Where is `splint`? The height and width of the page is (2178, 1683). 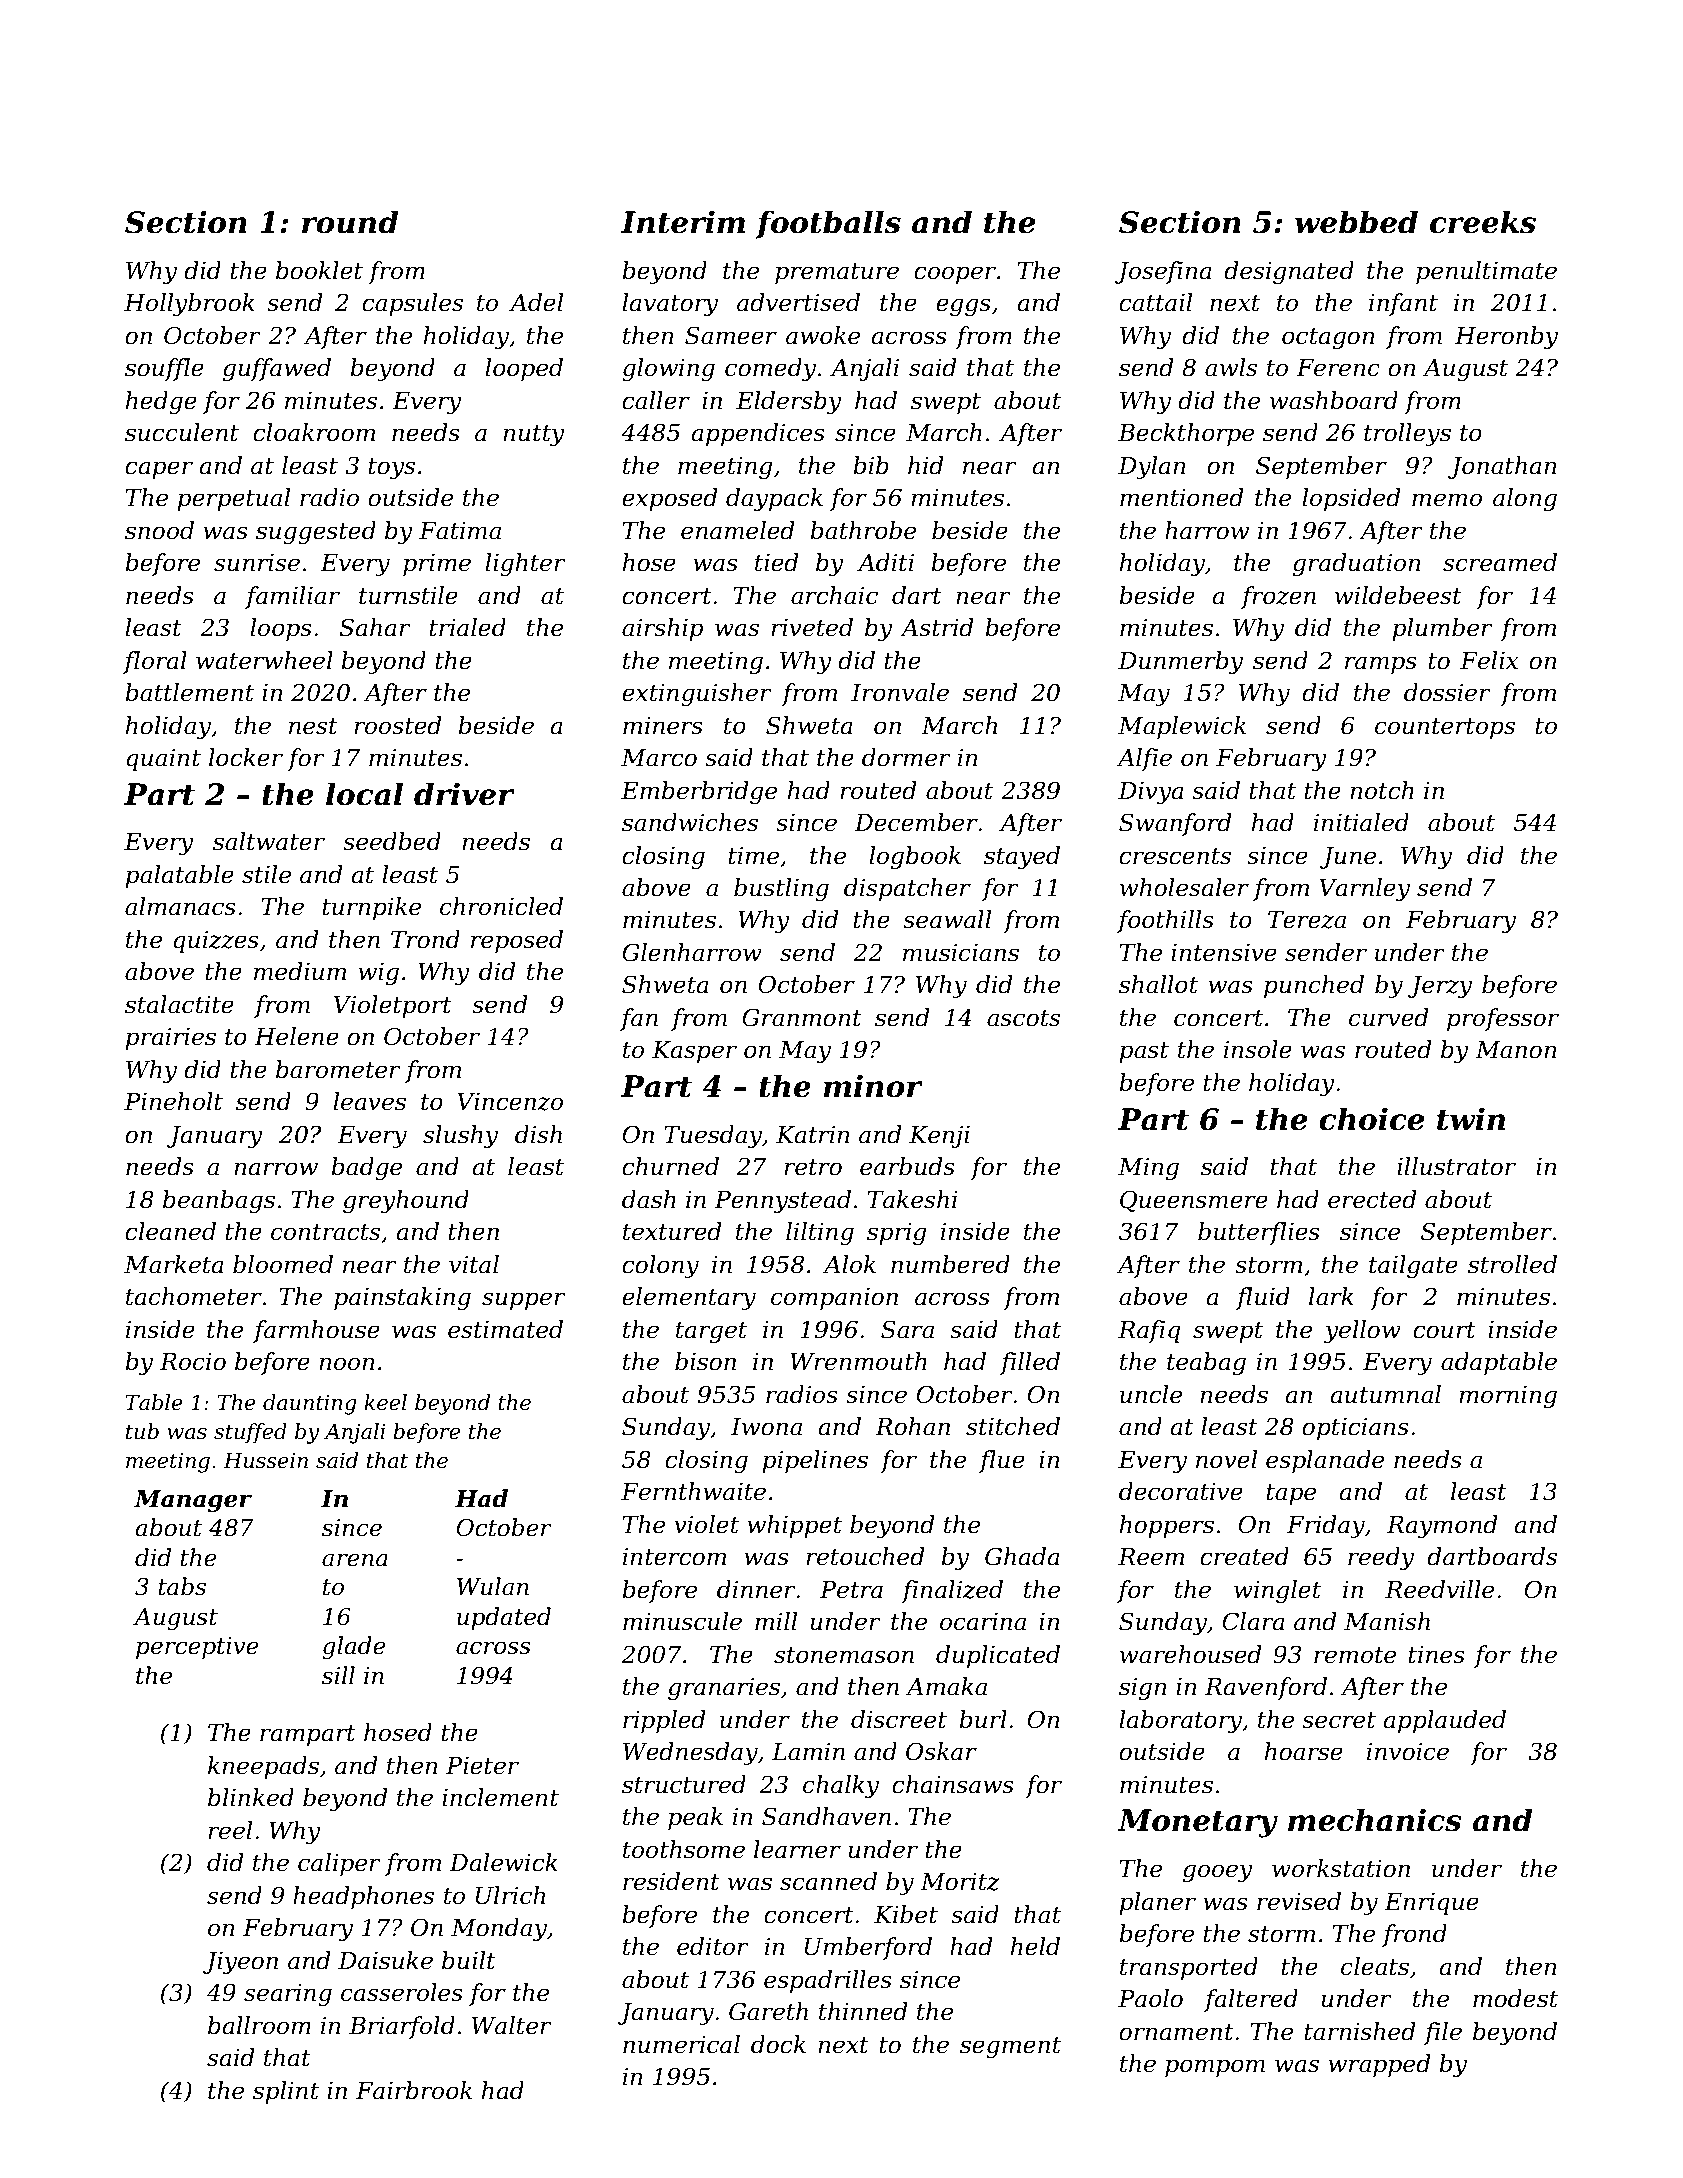 splint is located at coordinates (286, 2092).
